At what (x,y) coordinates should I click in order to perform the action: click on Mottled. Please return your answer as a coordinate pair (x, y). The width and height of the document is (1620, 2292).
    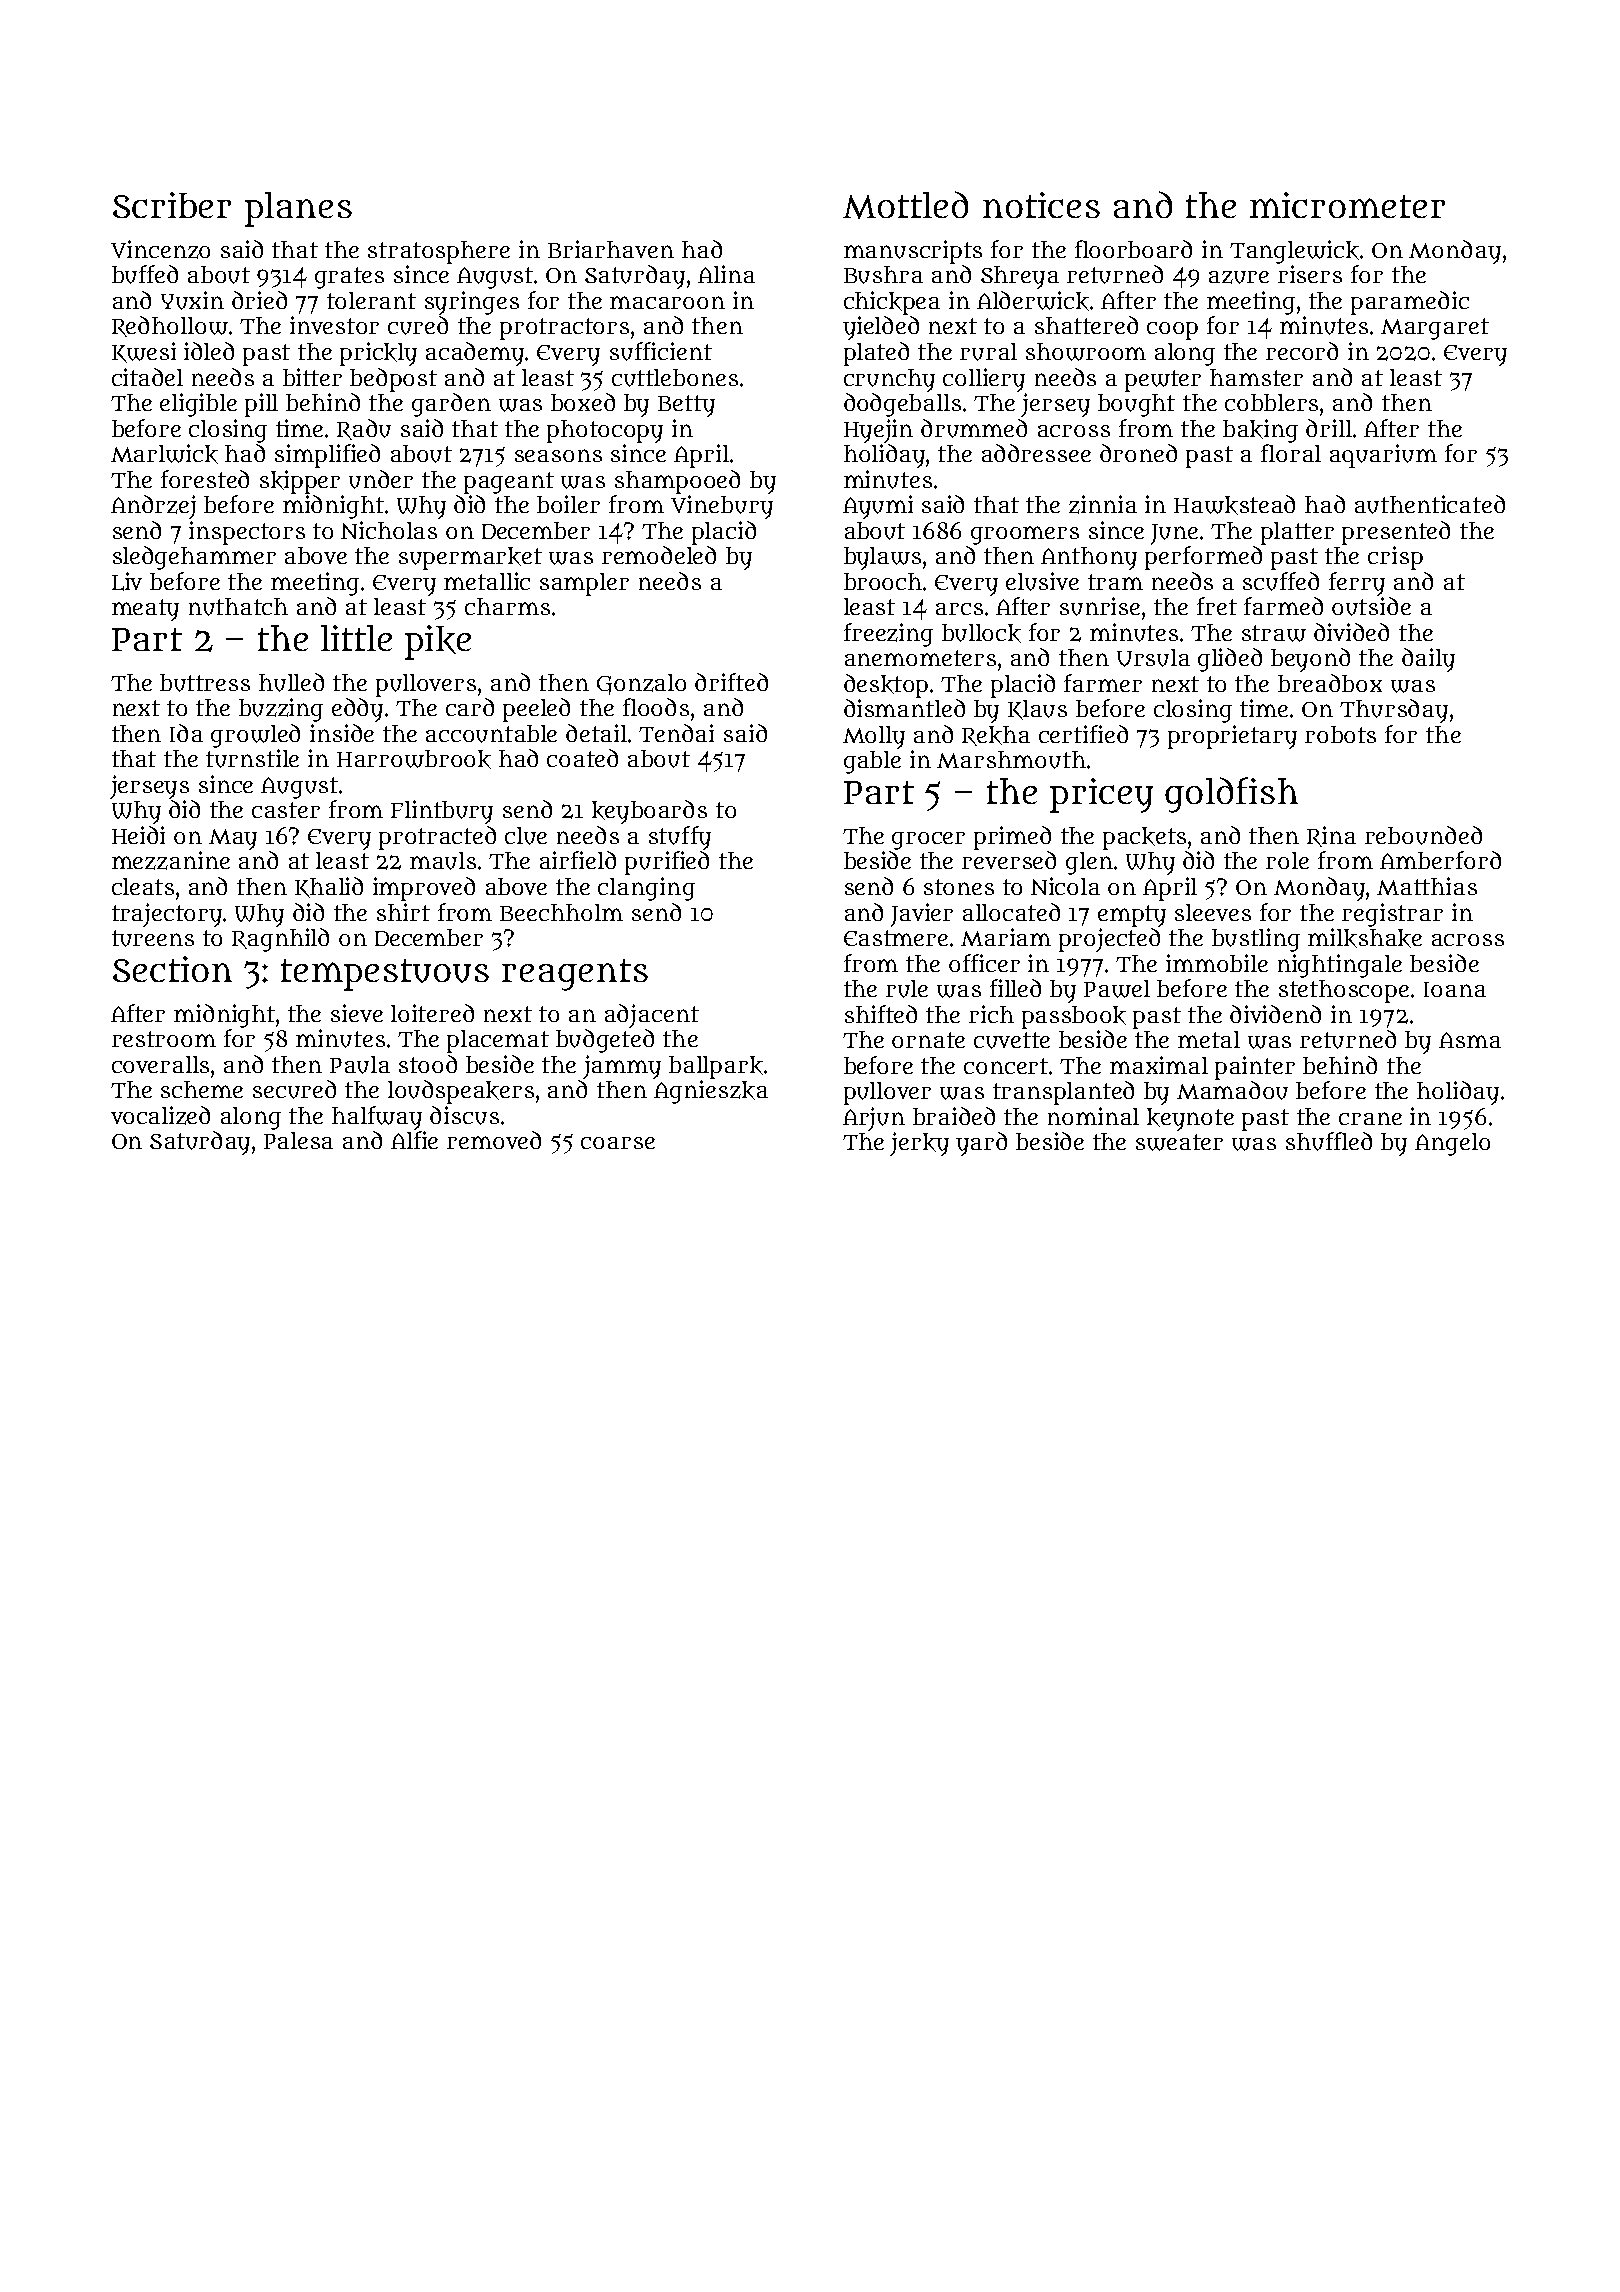
    Looking at the image, I should click on (905, 205).
